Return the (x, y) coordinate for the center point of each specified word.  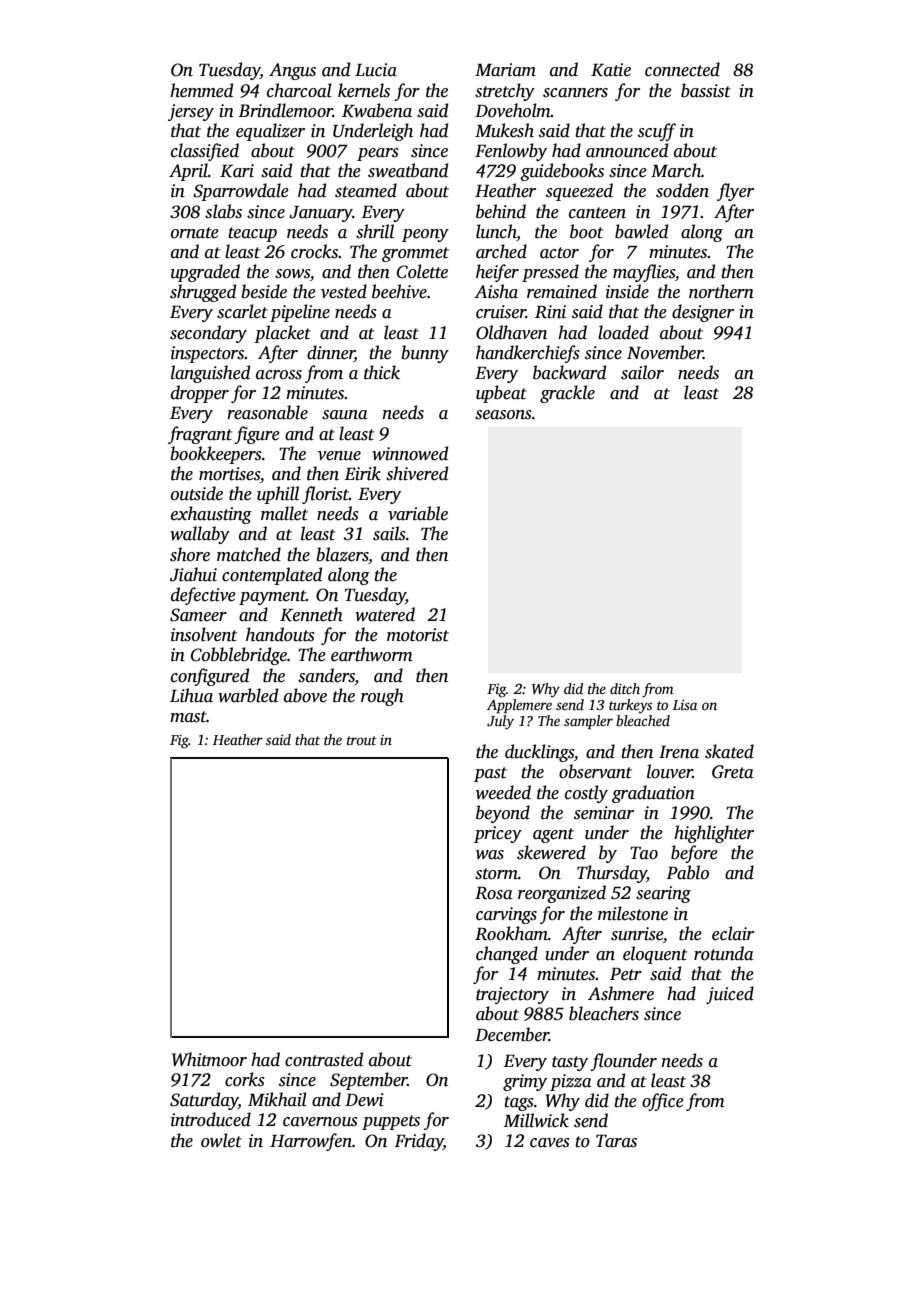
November (665, 352)
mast (188, 717)
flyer (735, 192)
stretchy (505, 92)
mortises (229, 474)
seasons (503, 415)
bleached (643, 720)
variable (418, 513)
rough (382, 697)
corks (245, 1079)
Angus (292, 71)
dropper (200, 394)
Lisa (685, 704)
